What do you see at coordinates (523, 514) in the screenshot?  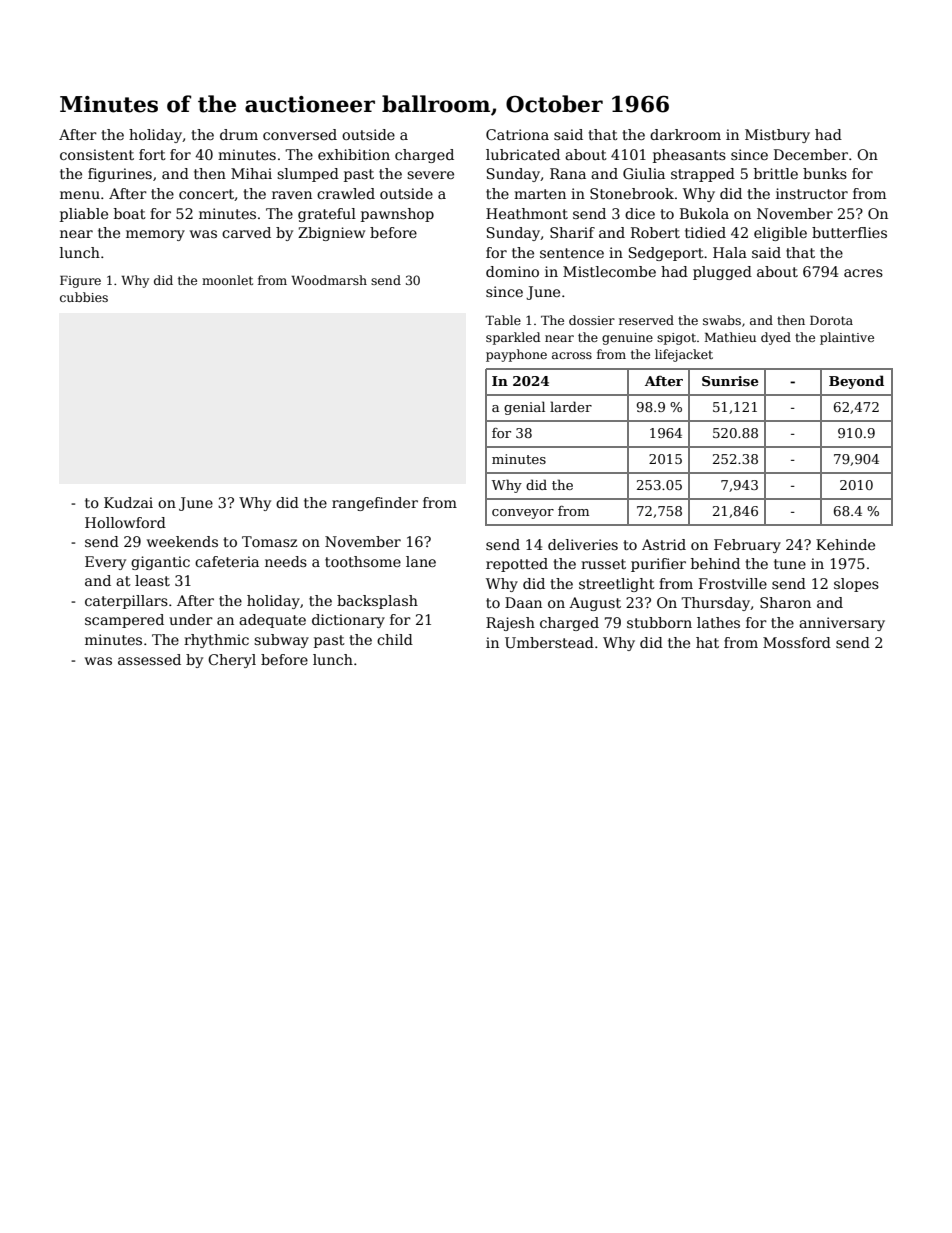 I see `conveyor` at bounding box center [523, 514].
